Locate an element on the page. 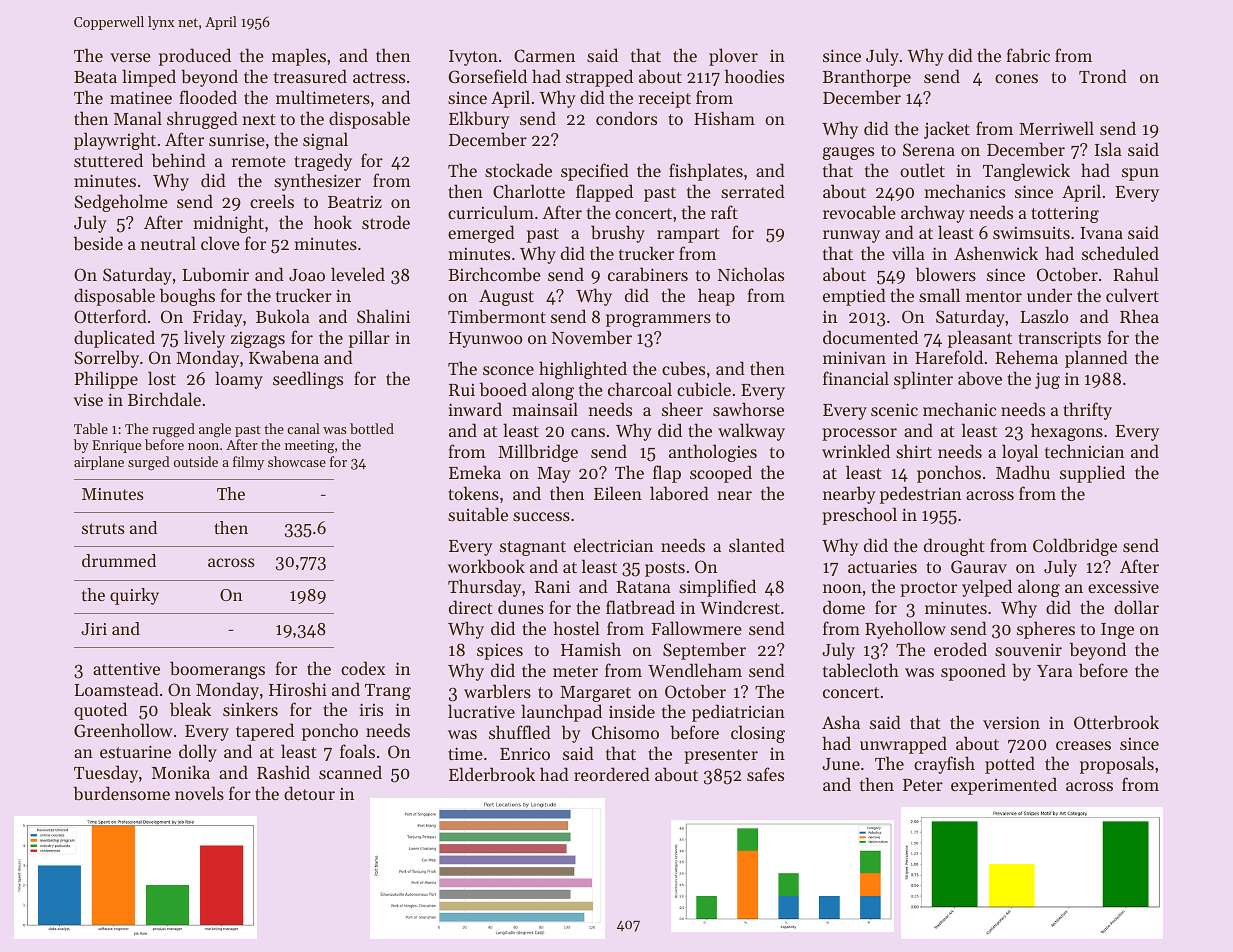 The height and width of the page is (952, 1233). Trond is located at coordinates (1103, 76).
